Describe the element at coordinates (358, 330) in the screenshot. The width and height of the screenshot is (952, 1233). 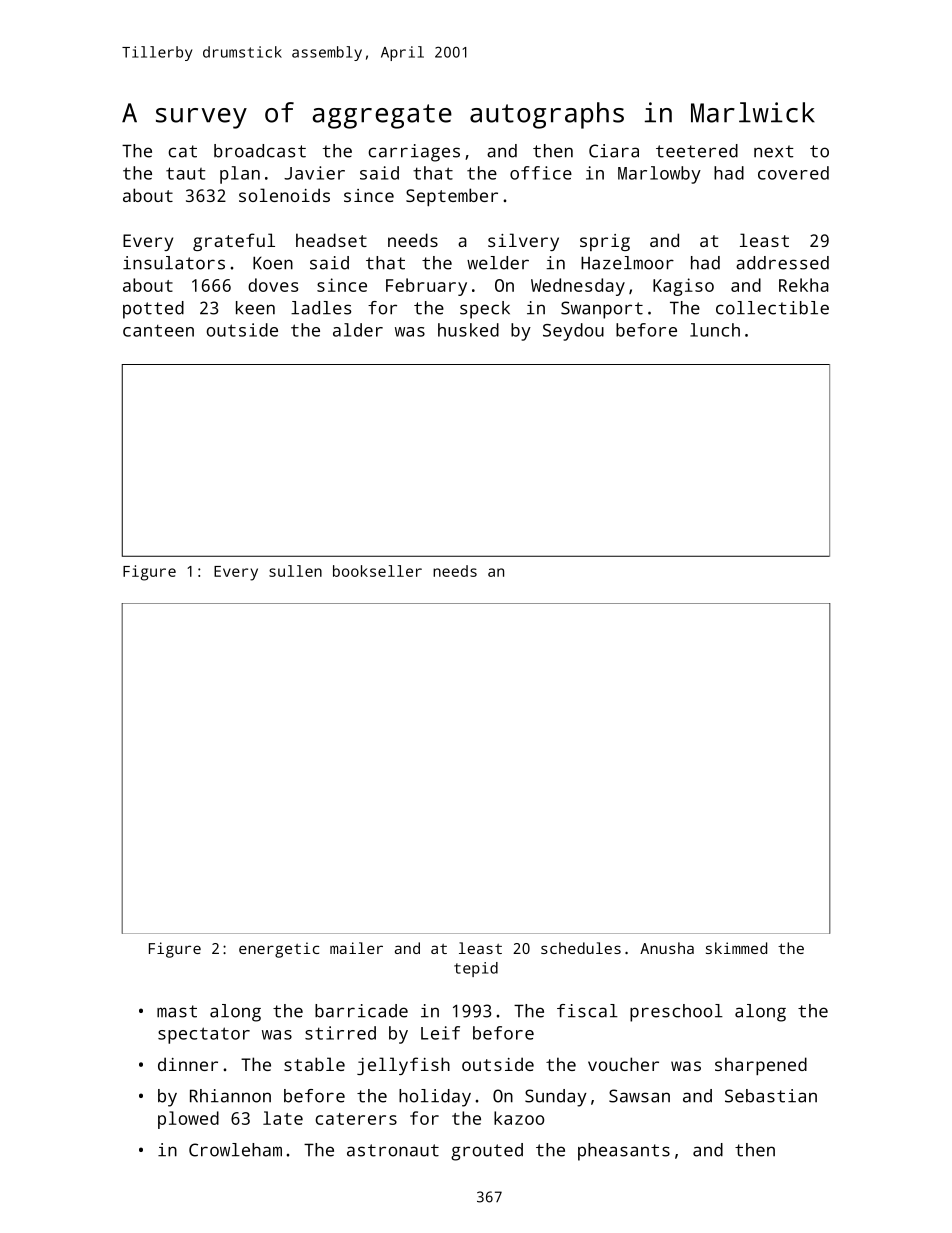
I see `alder` at that location.
